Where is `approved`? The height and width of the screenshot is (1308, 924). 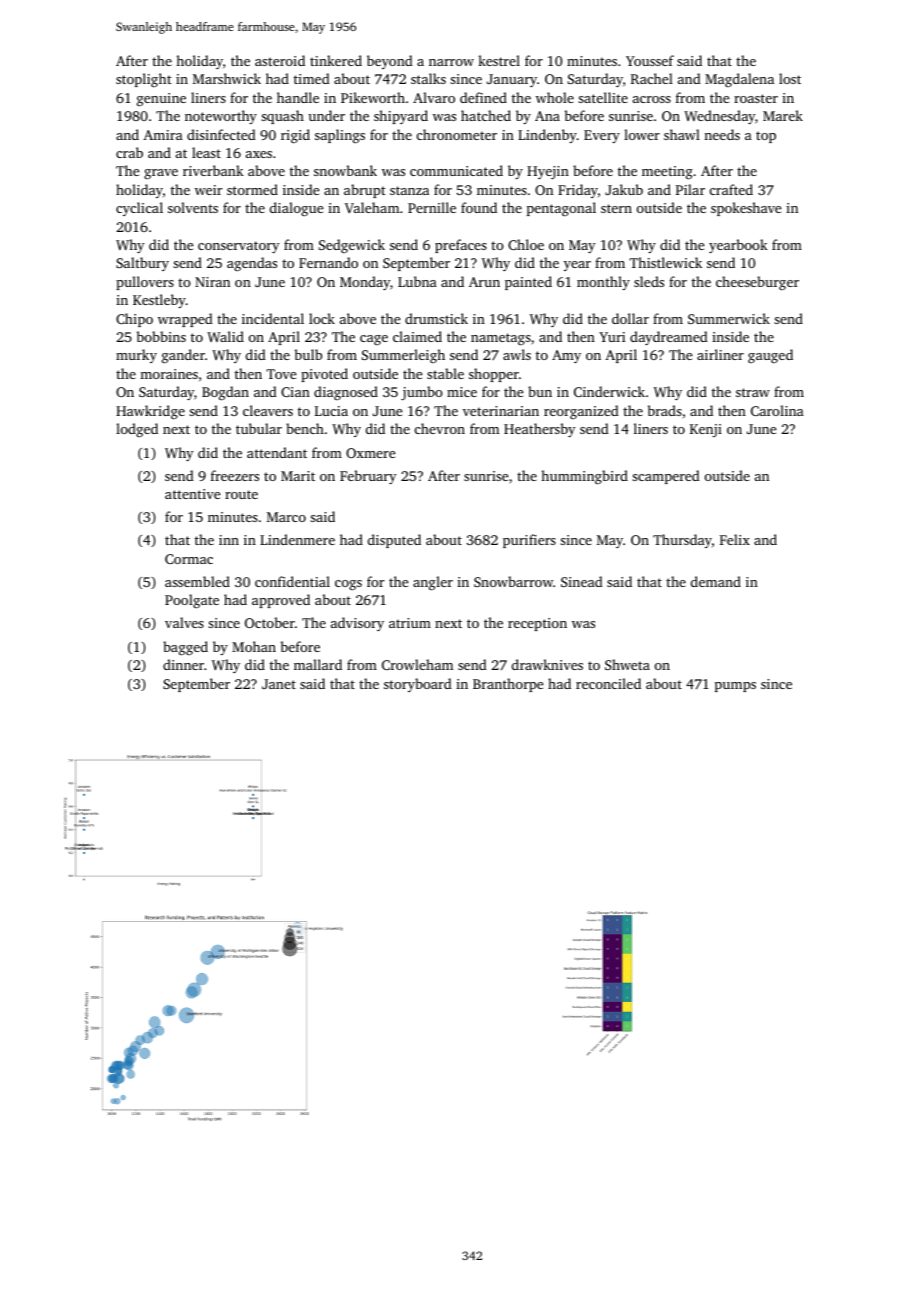
approved is located at coordinates (281, 601).
